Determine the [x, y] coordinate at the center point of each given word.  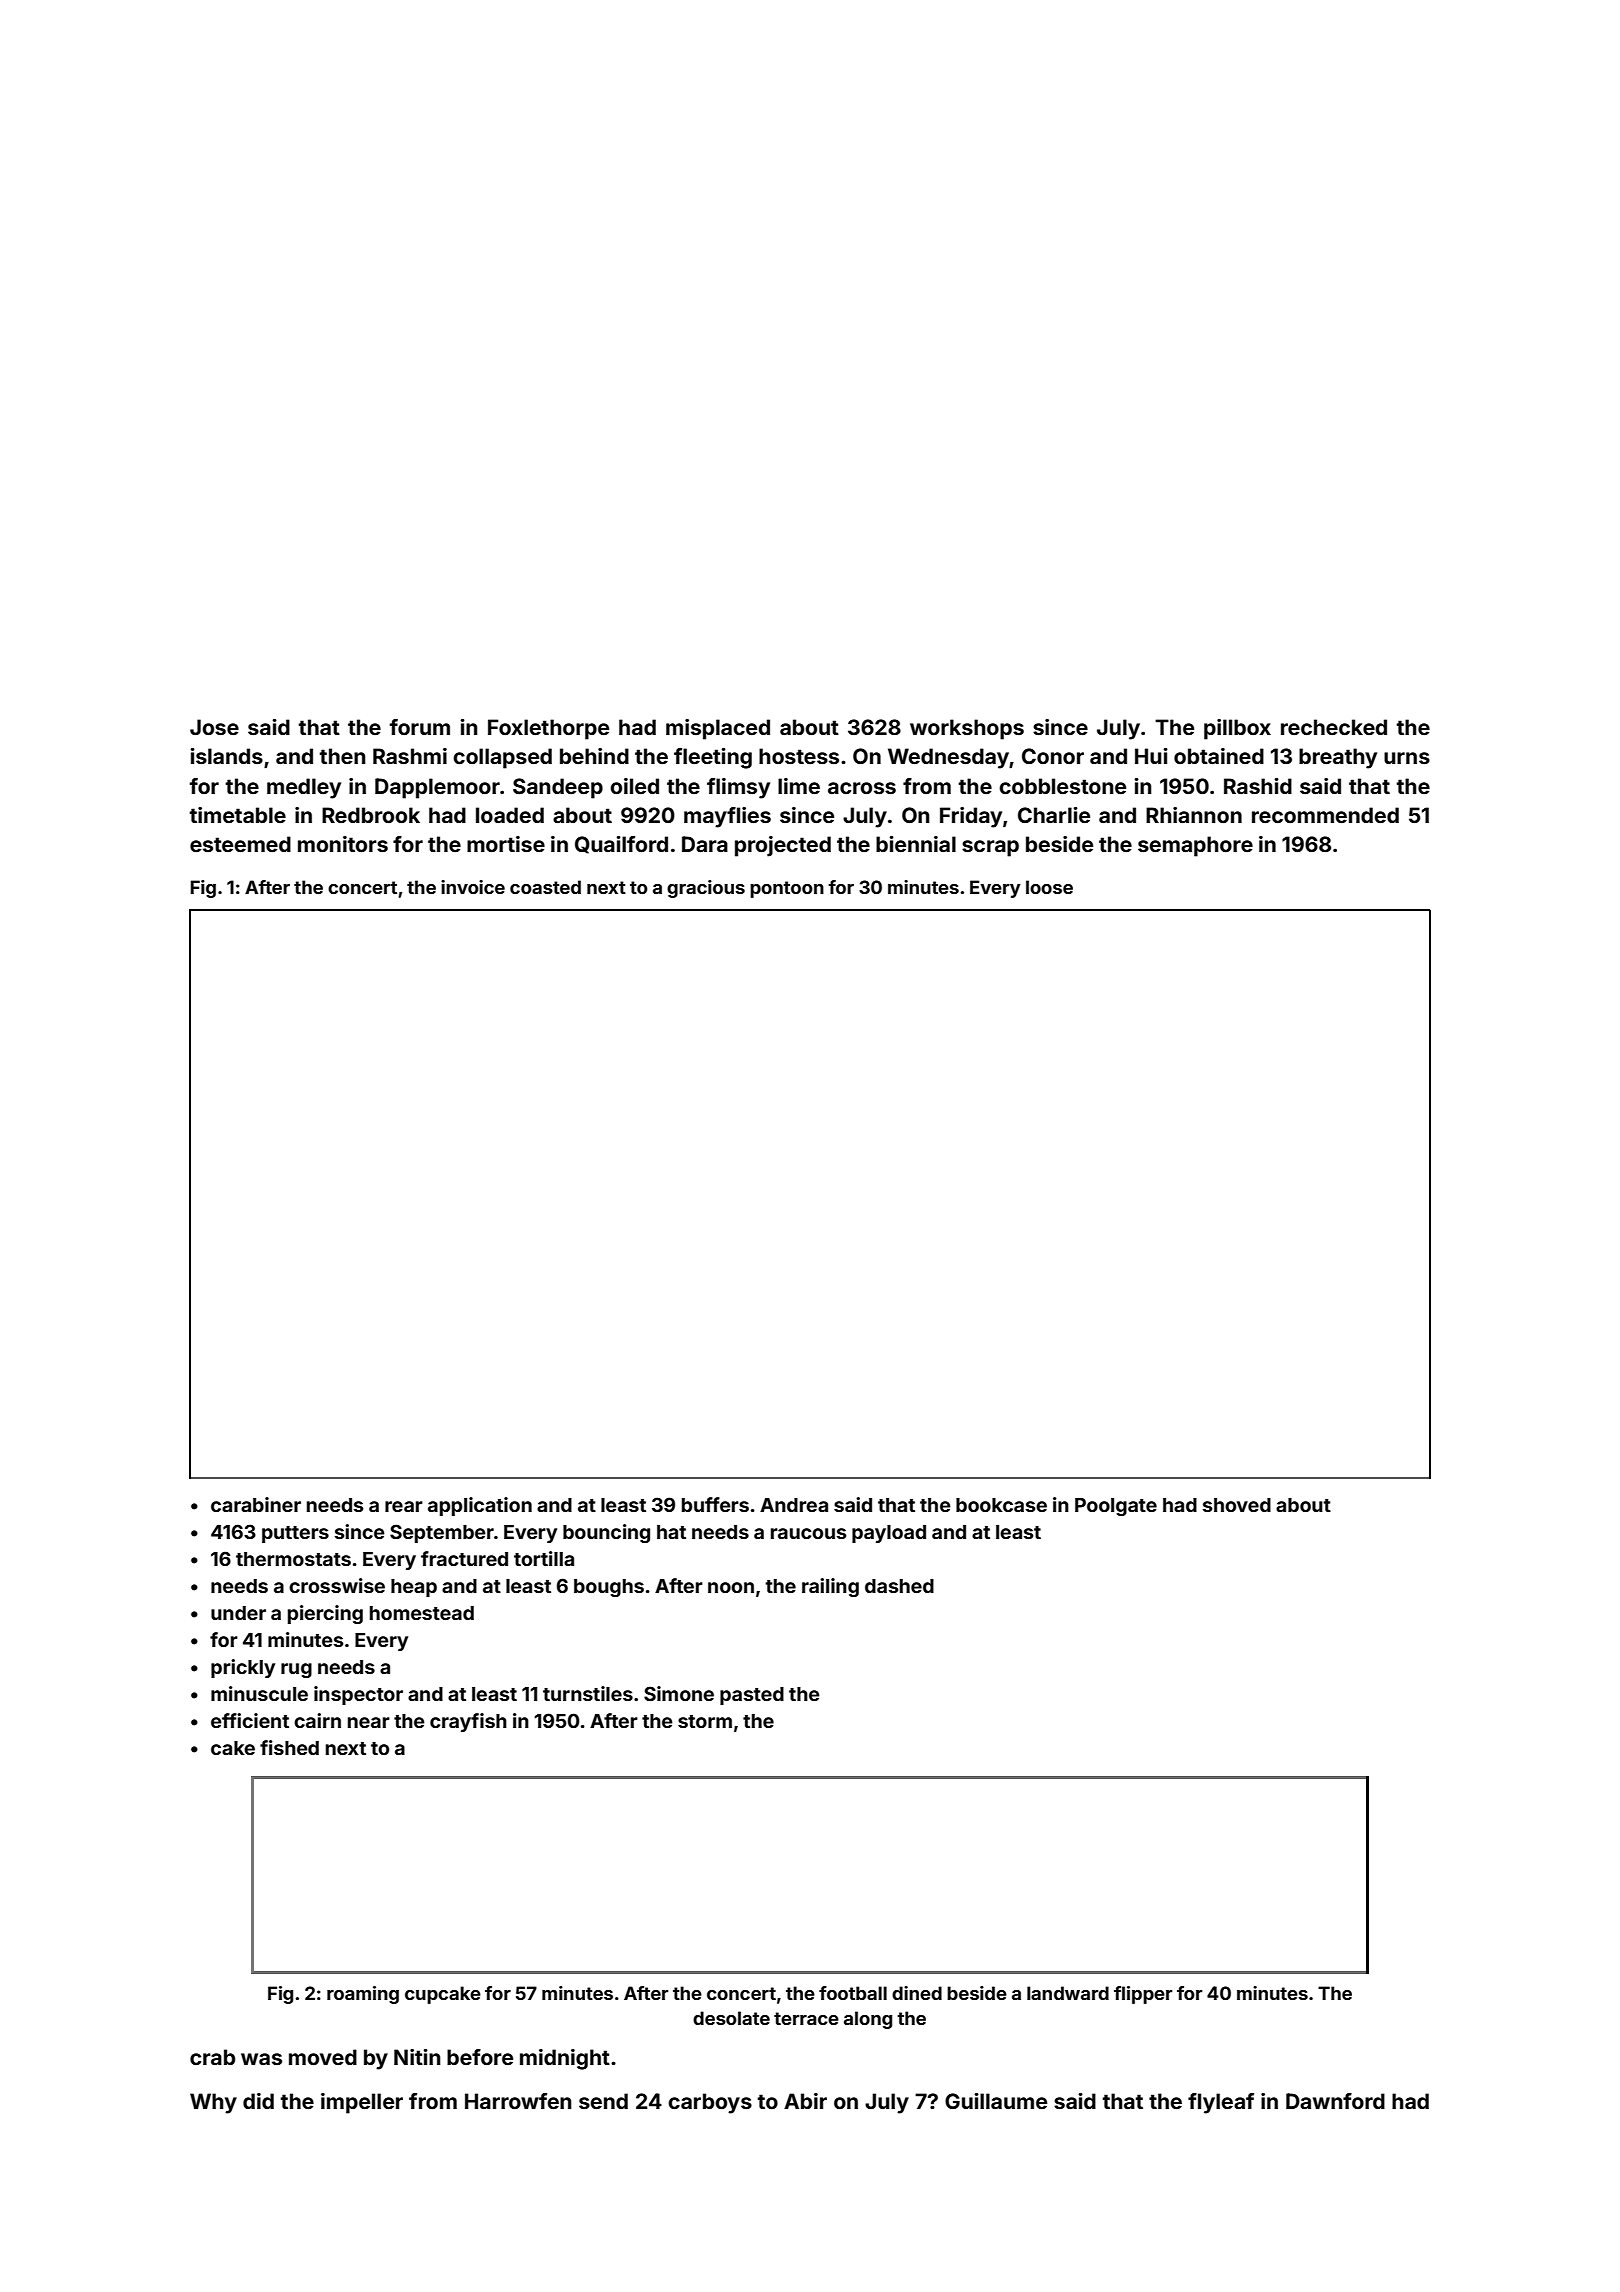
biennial [916, 844]
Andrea [794, 1505]
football [853, 1993]
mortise [506, 844]
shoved [1237, 1505]
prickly [243, 1668]
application [480, 1506]
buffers [715, 1504]
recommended [1325, 815]
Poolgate [1116, 1507]
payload [889, 1534]
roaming [363, 1995]
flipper [1143, 1995]
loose [1049, 887]
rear [404, 1506]
